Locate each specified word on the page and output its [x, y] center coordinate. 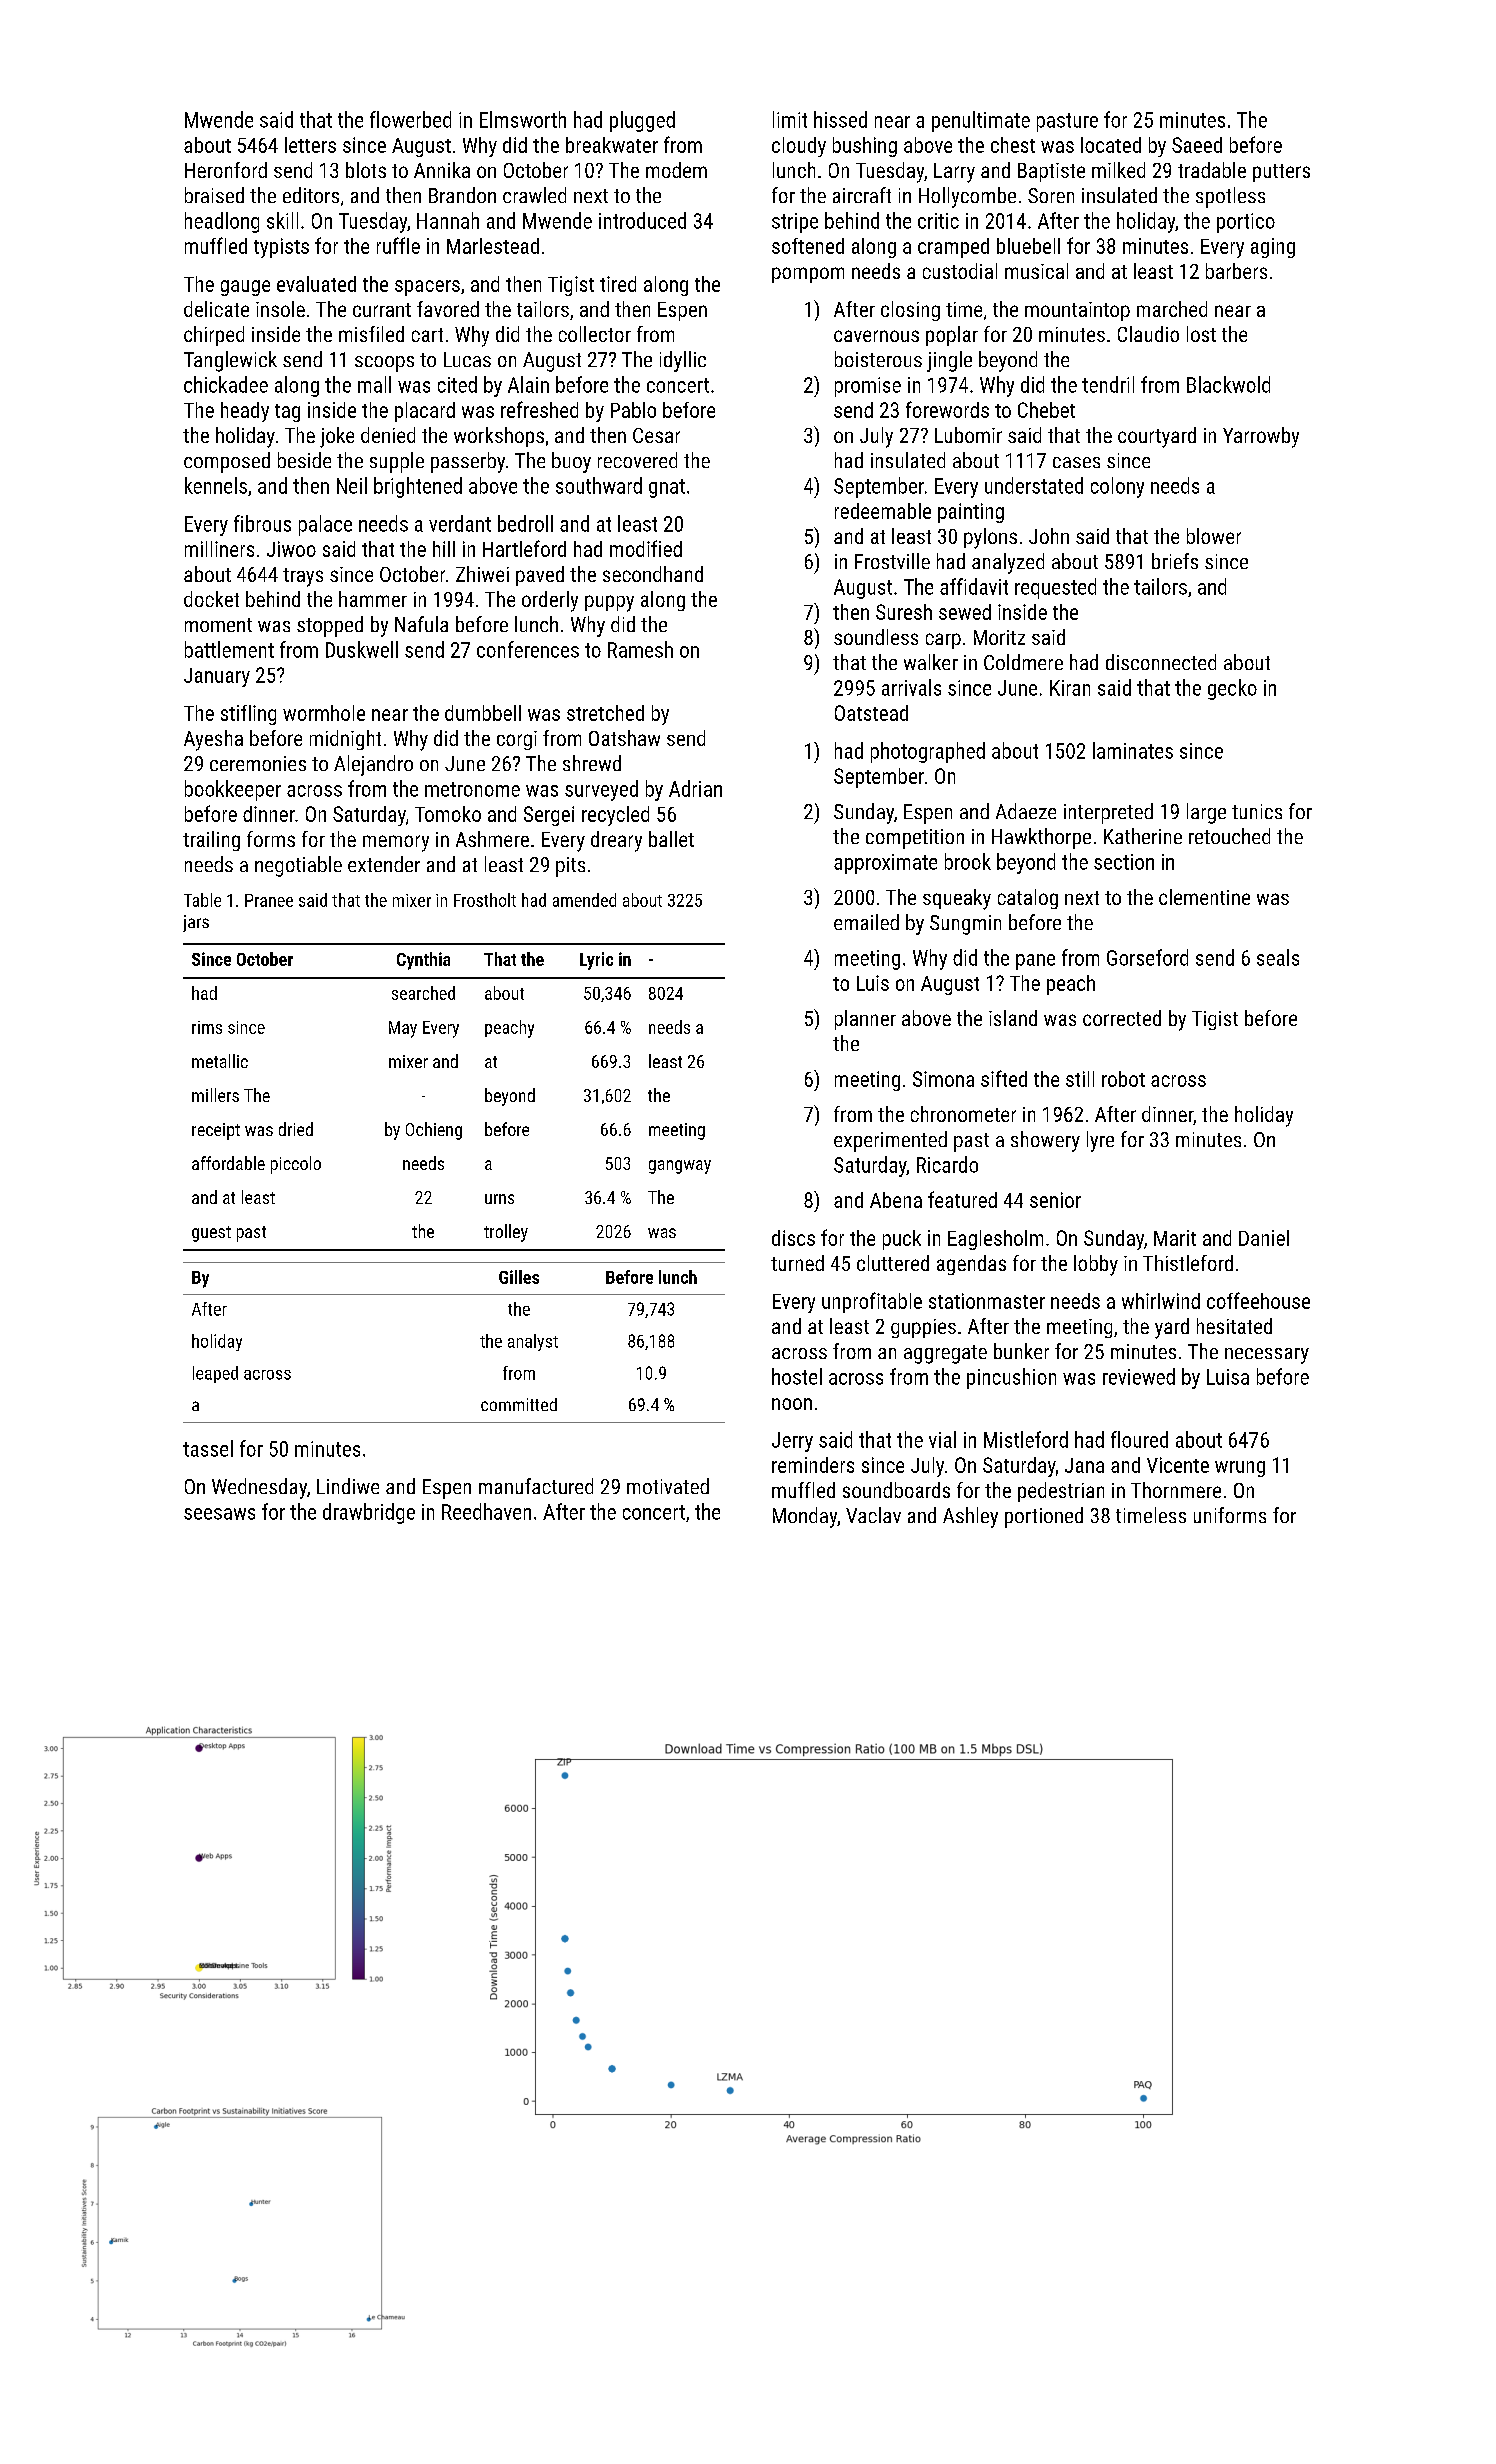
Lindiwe [348, 1486]
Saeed [1197, 145]
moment [218, 625]
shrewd [592, 763]
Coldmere [1023, 662]
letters [310, 145]
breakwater [612, 145]
